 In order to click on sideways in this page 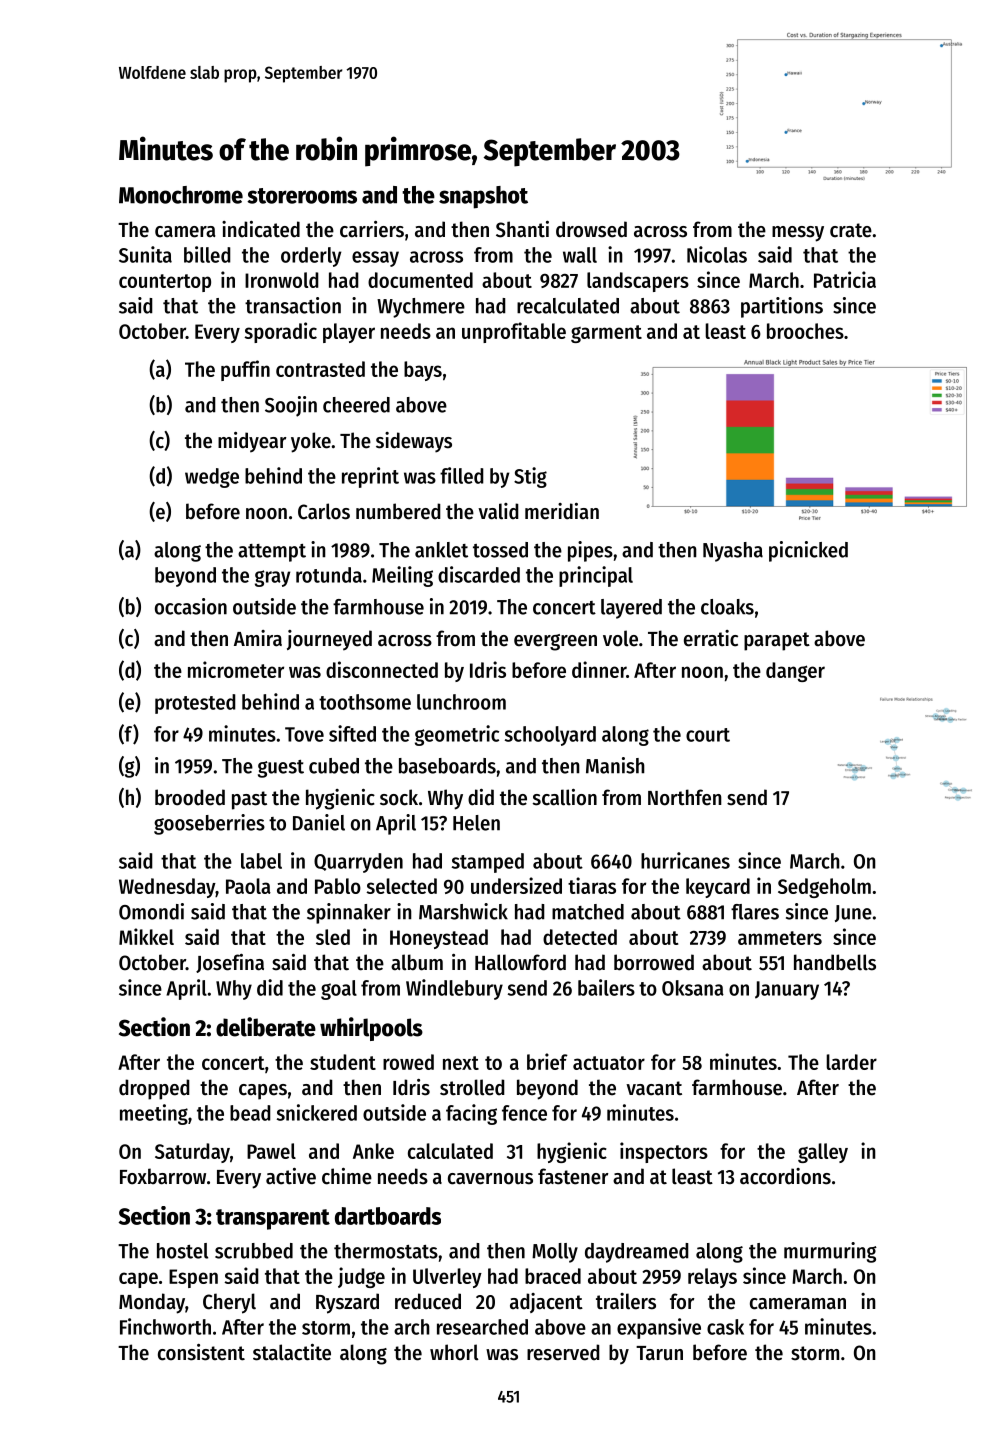, I will do `click(414, 442)`.
